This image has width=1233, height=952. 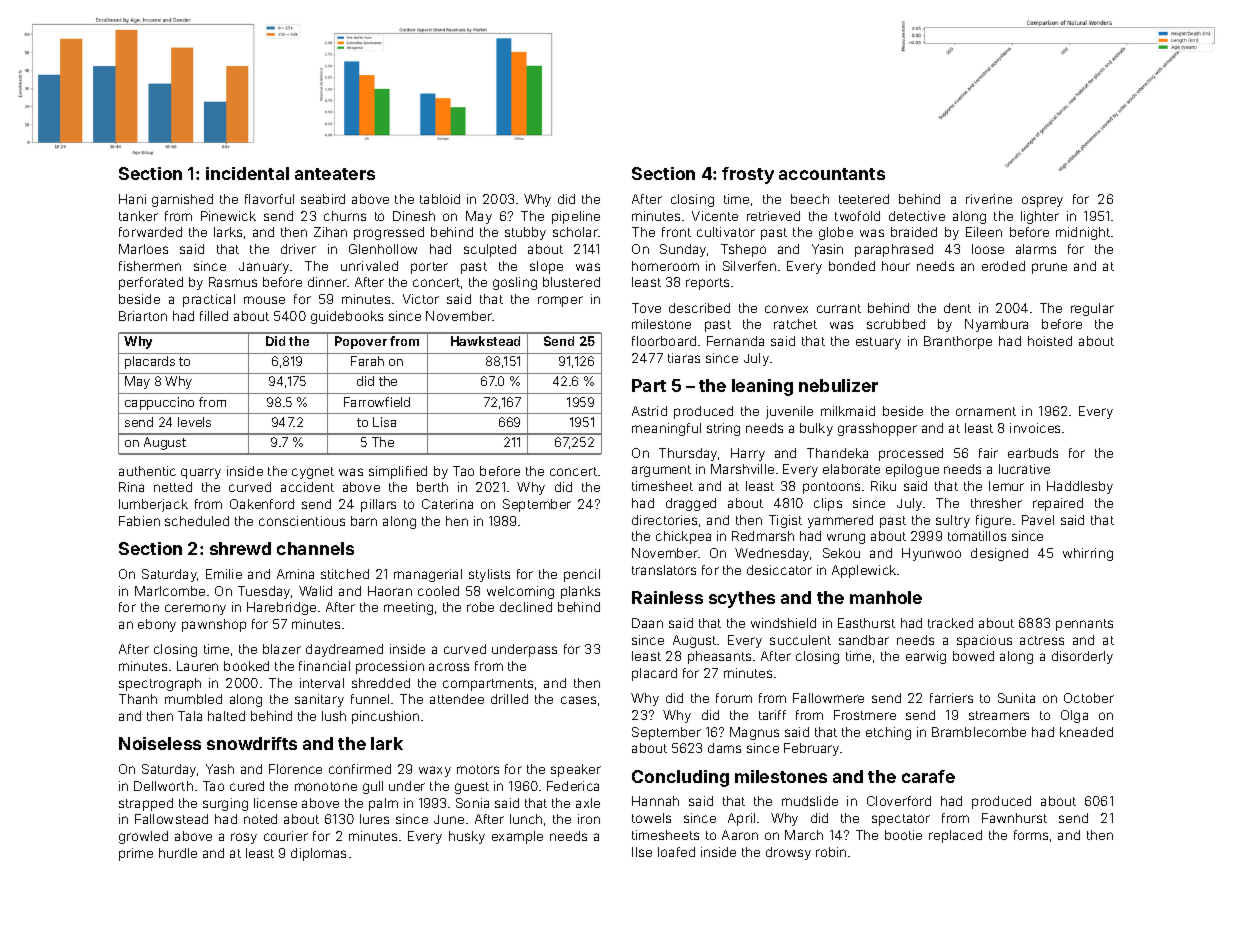 I want to click on prime, so click(x=136, y=854).
